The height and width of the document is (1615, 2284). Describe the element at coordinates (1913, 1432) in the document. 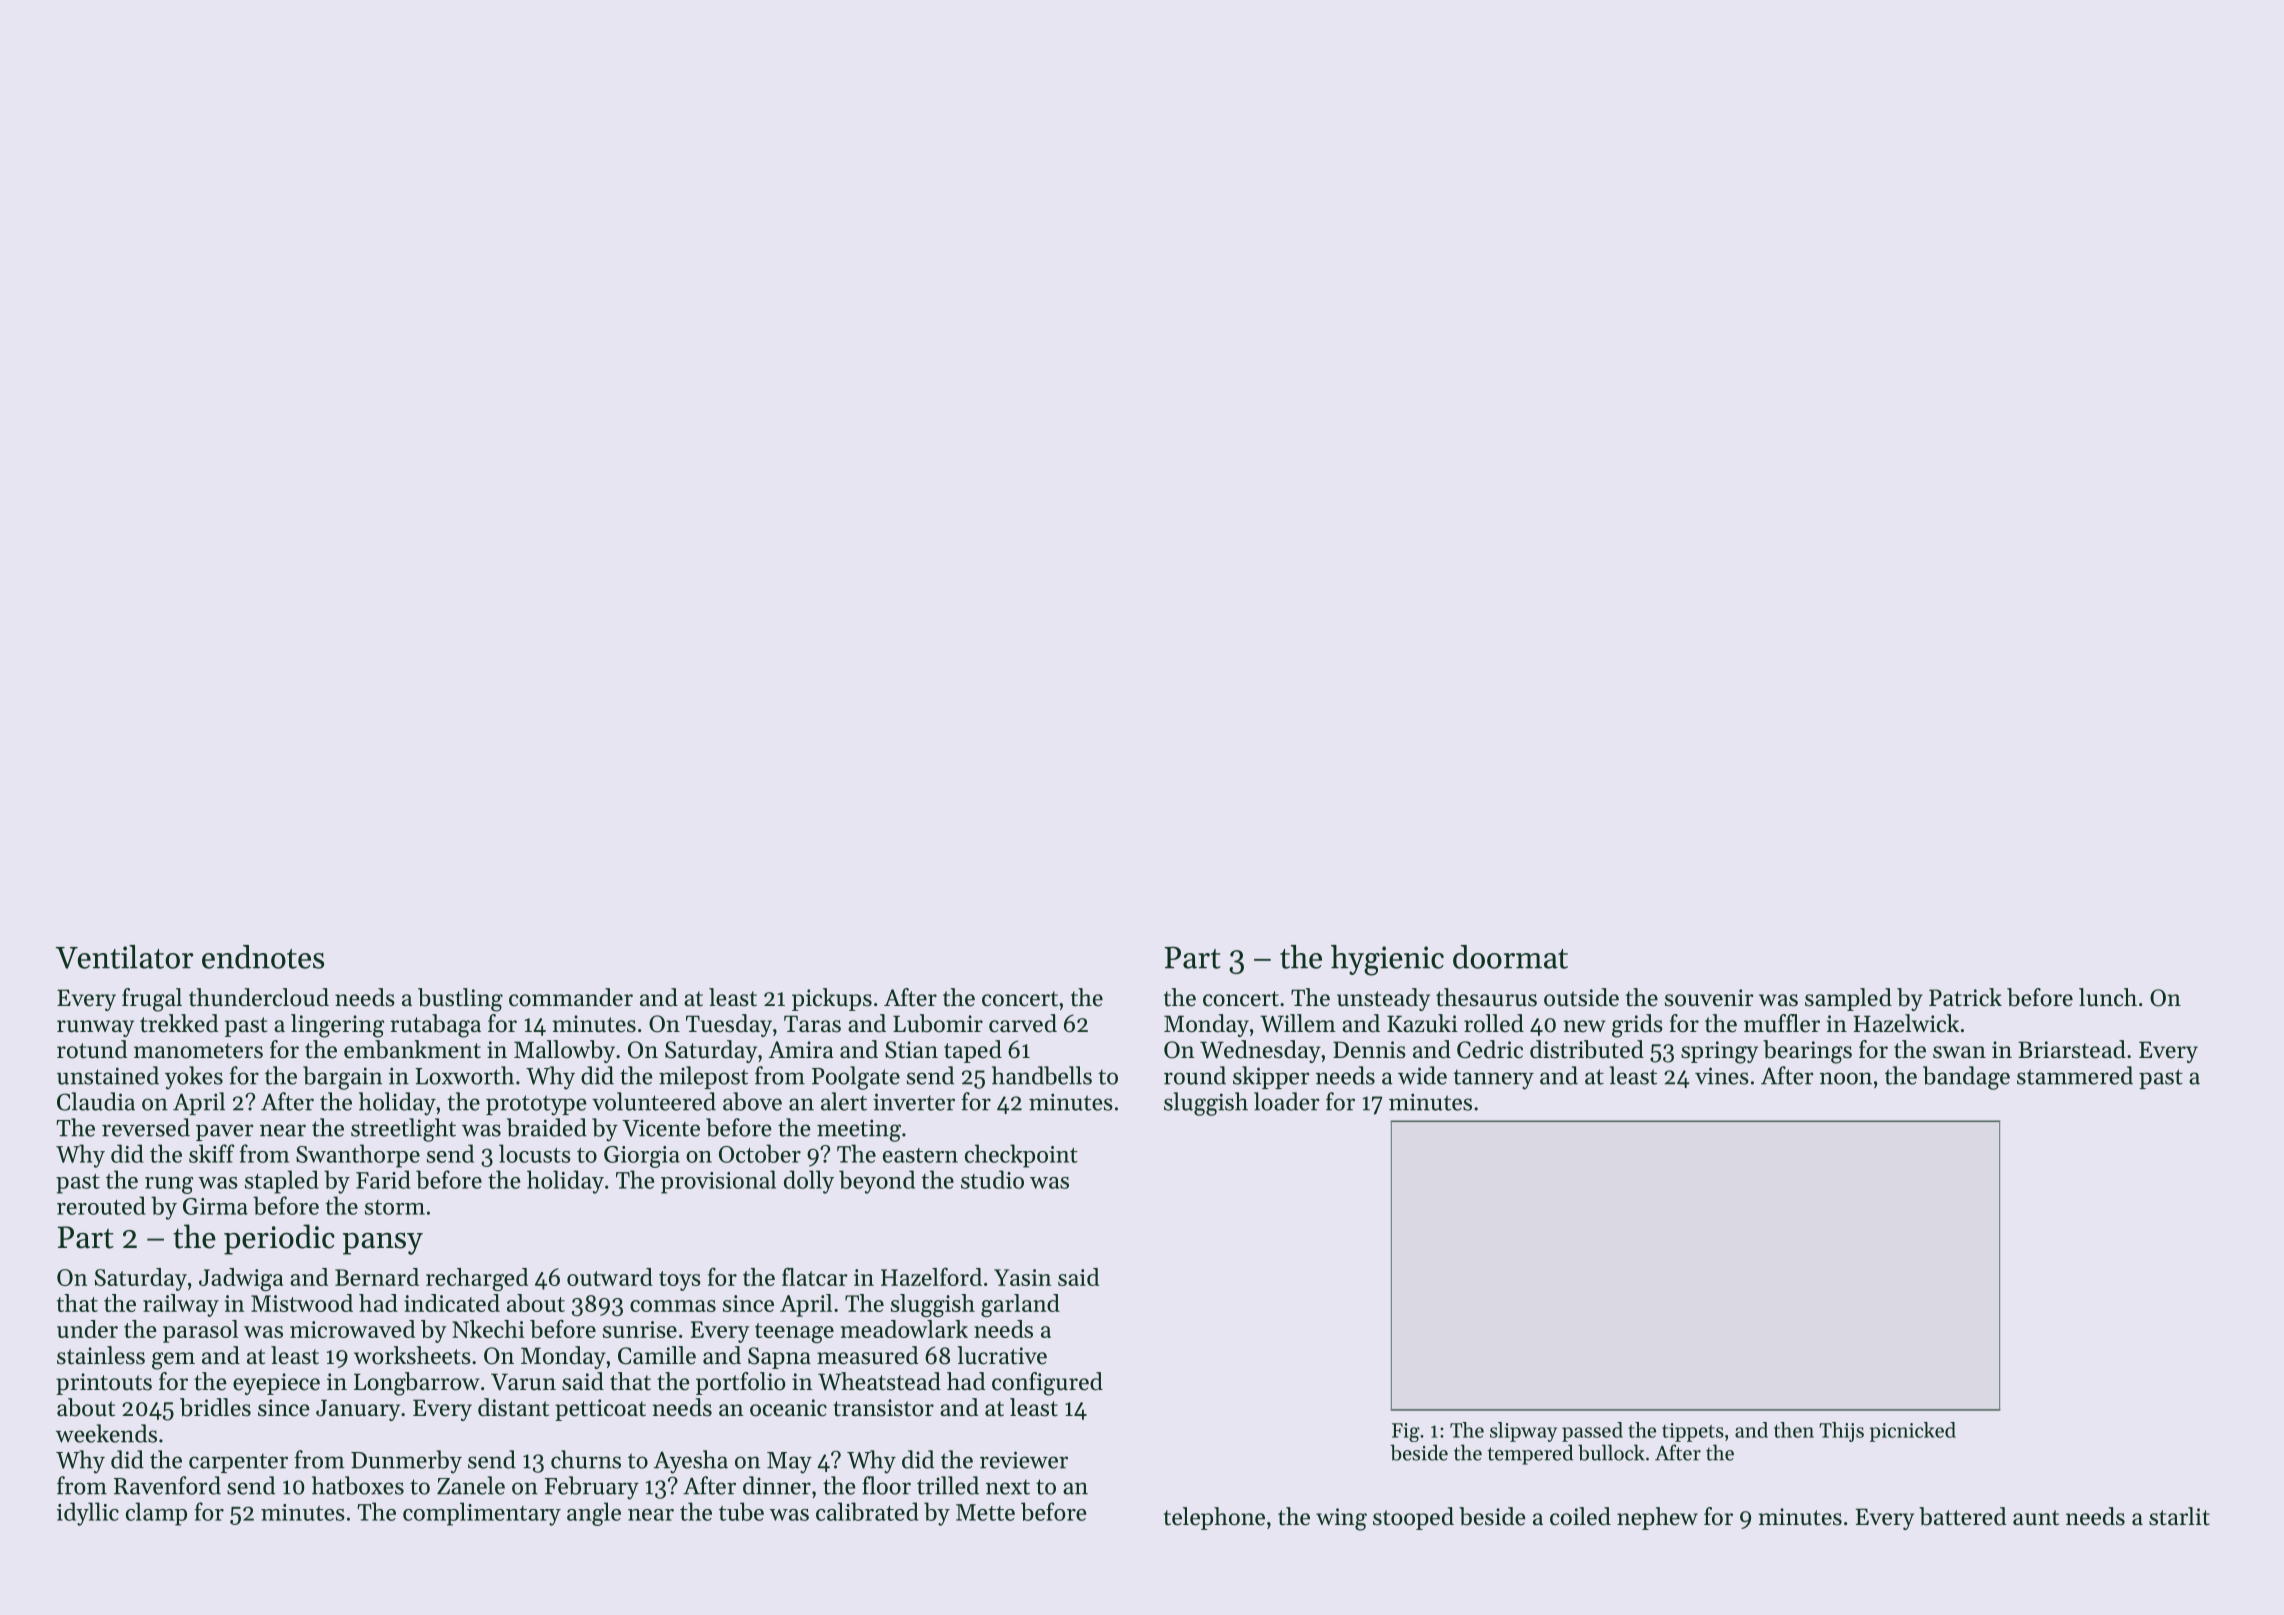

I see `picnicked` at that location.
